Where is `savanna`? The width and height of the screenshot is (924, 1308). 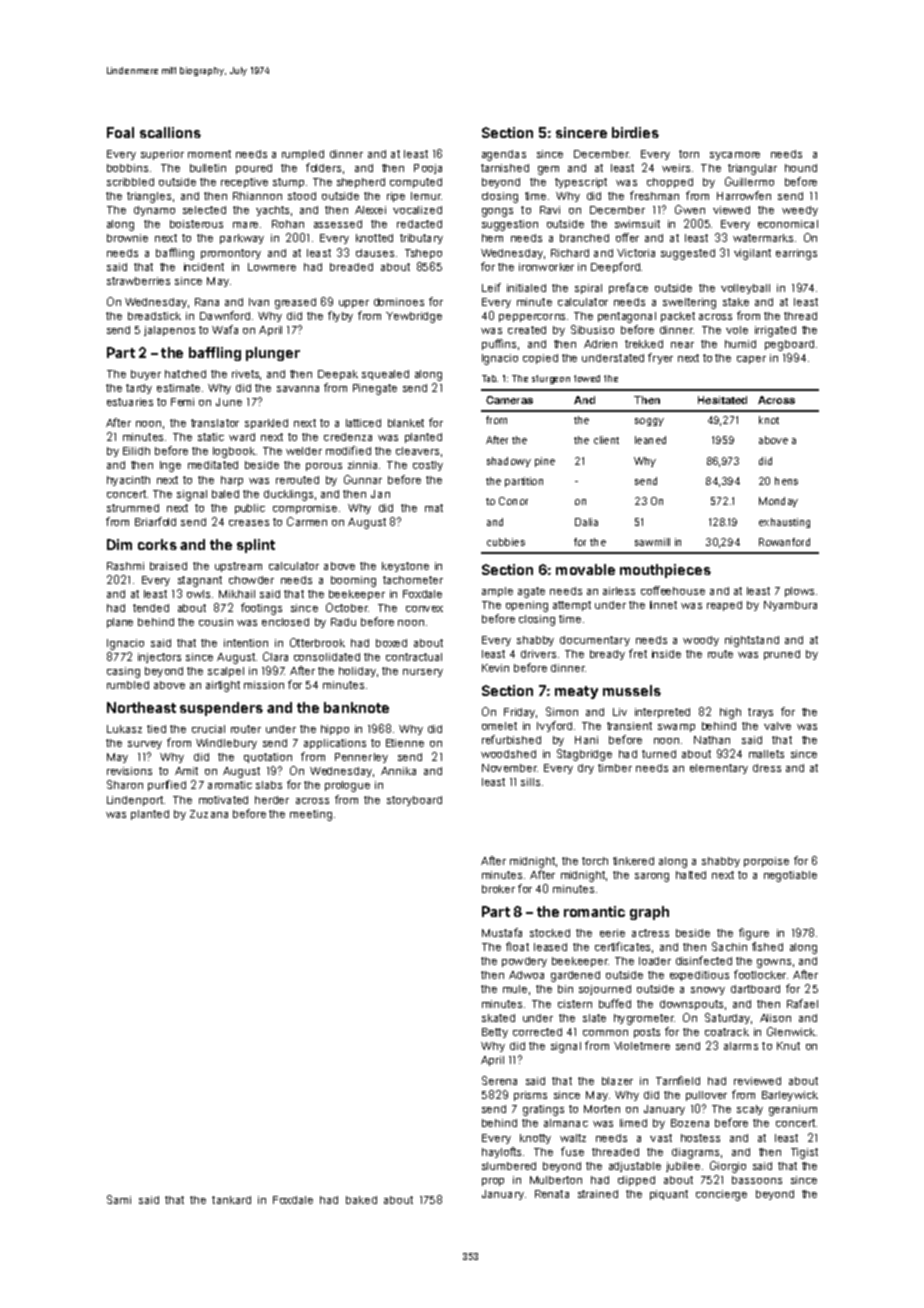
savanna is located at coordinates (298, 389).
